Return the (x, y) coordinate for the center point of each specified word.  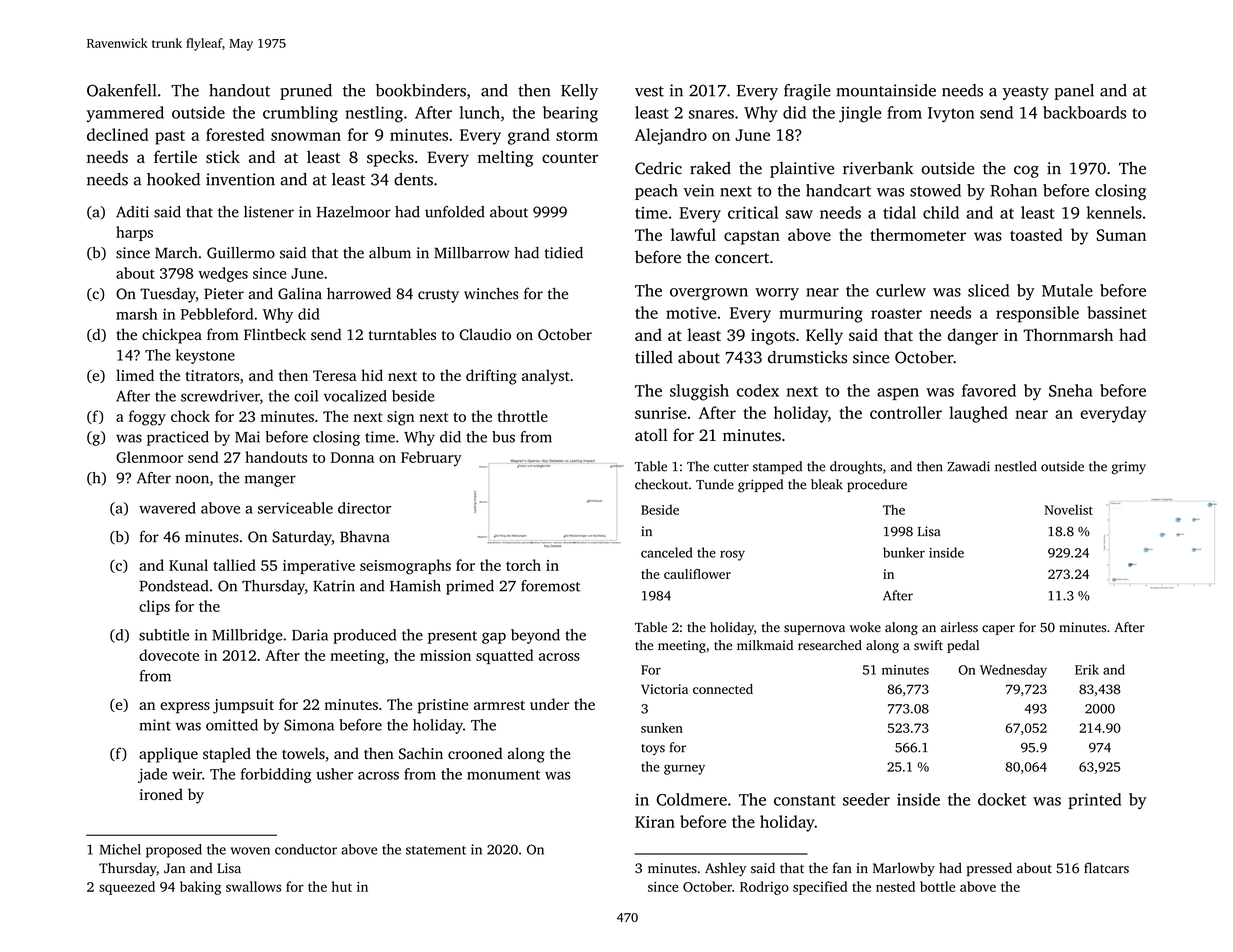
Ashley (725, 869)
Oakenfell (122, 90)
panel (1074, 92)
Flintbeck (275, 334)
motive (691, 313)
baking (200, 888)
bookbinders (421, 90)
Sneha (1071, 390)
